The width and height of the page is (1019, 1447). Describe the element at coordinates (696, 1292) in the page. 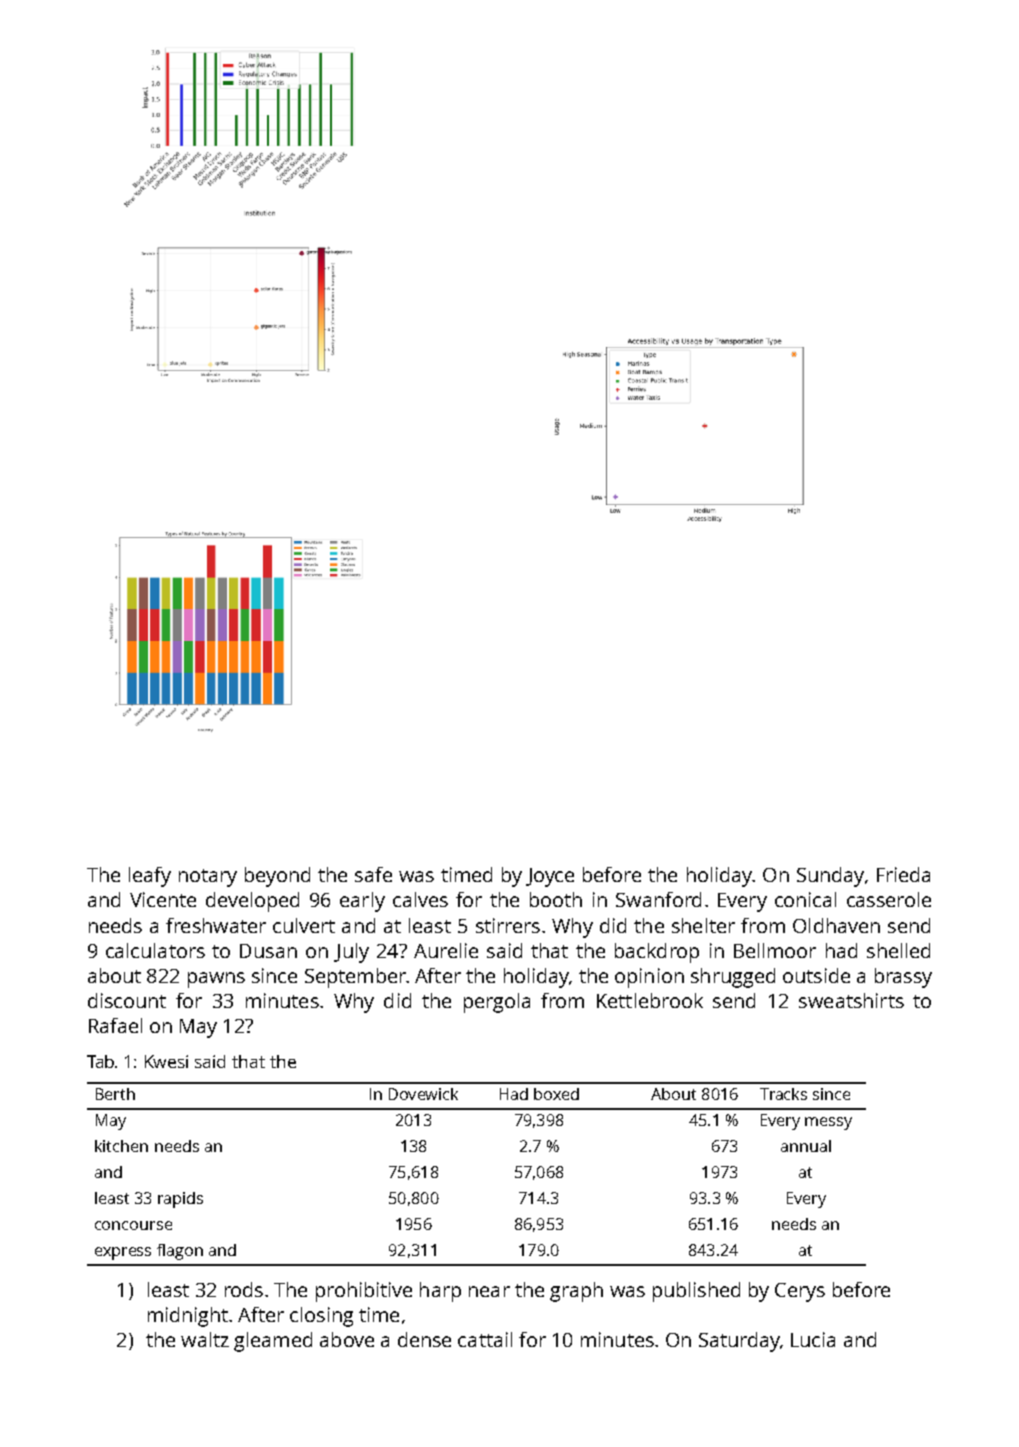

I see `published` at that location.
